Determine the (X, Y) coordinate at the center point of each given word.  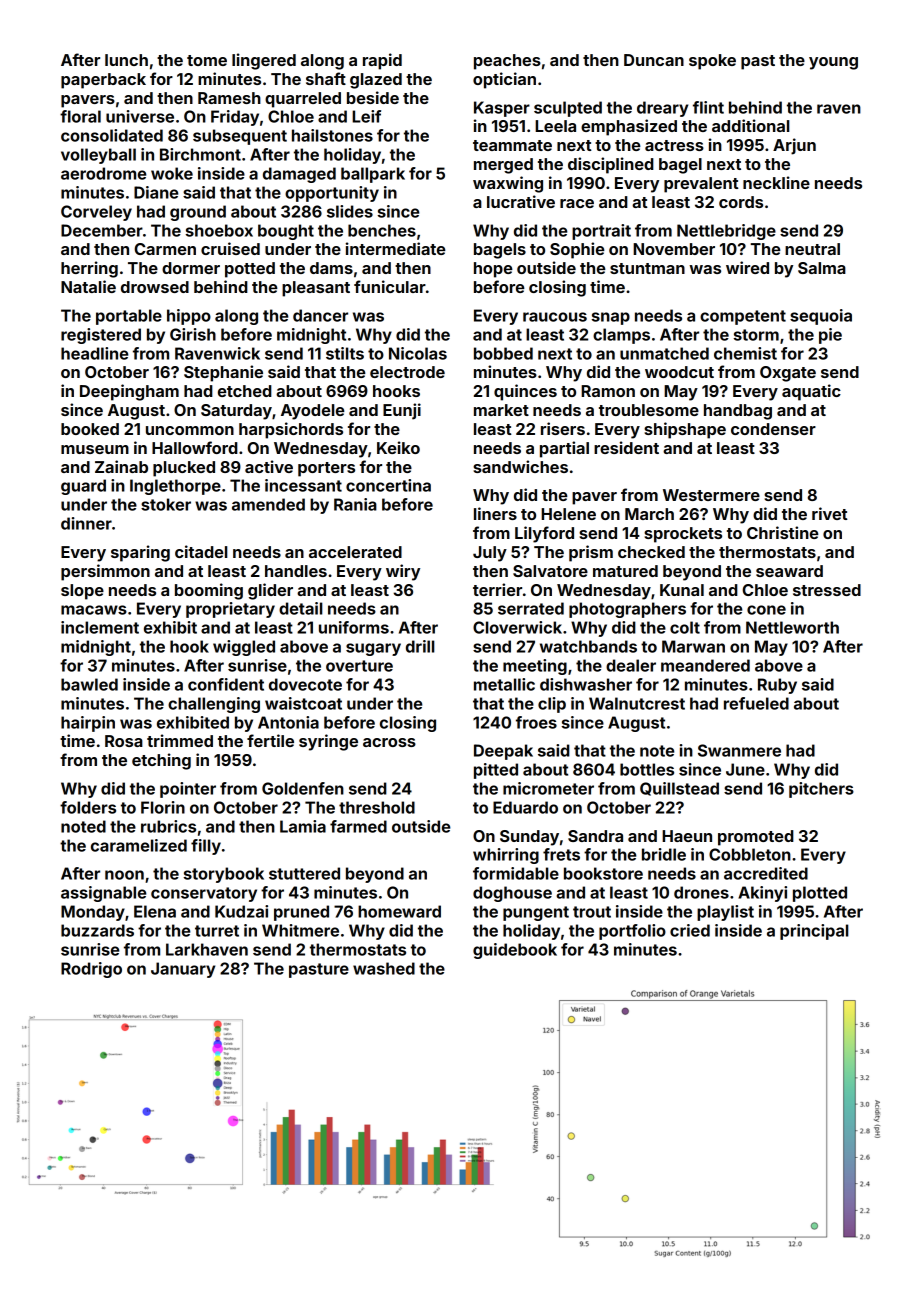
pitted (496, 771)
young (833, 63)
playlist (725, 913)
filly (206, 847)
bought (286, 232)
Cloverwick (517, 627)
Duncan (654, 60)
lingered (264, 61)
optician (504, 80)
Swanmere (739, 750)
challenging (214, 705)
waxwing (508, 184)
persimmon (105, 572)
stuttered (304, 873)
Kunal (682, 590)
